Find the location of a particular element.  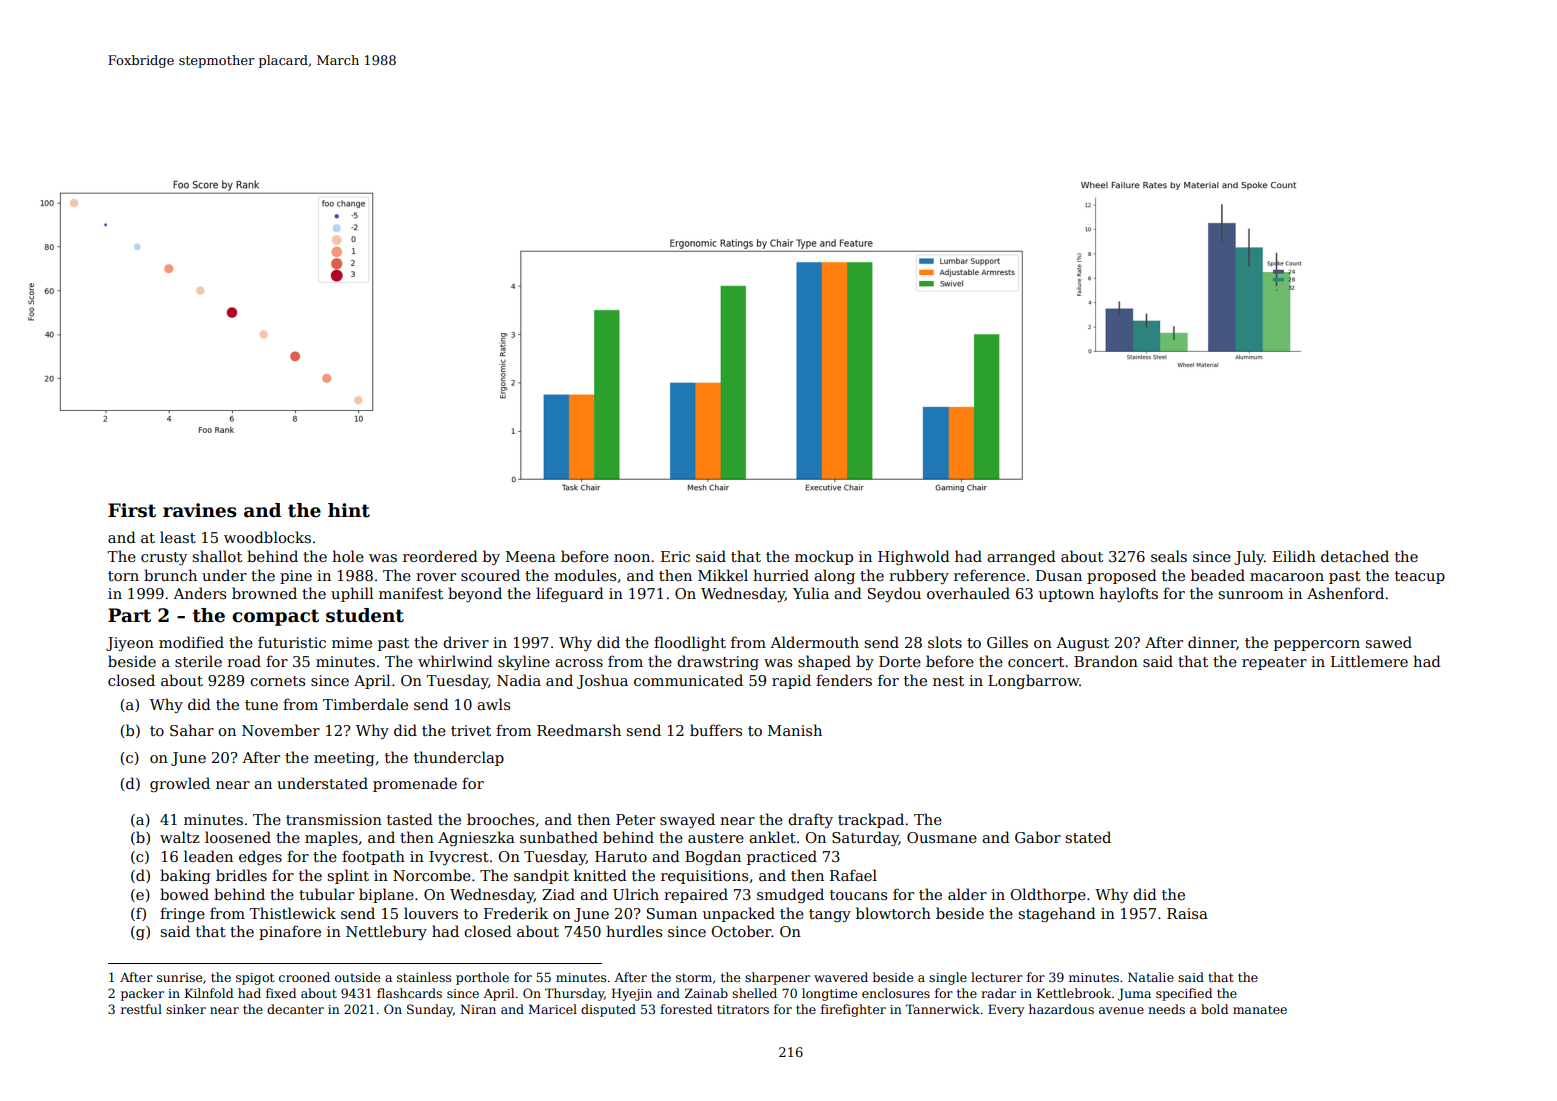

Joshua is located at coordinates (602, 681).
